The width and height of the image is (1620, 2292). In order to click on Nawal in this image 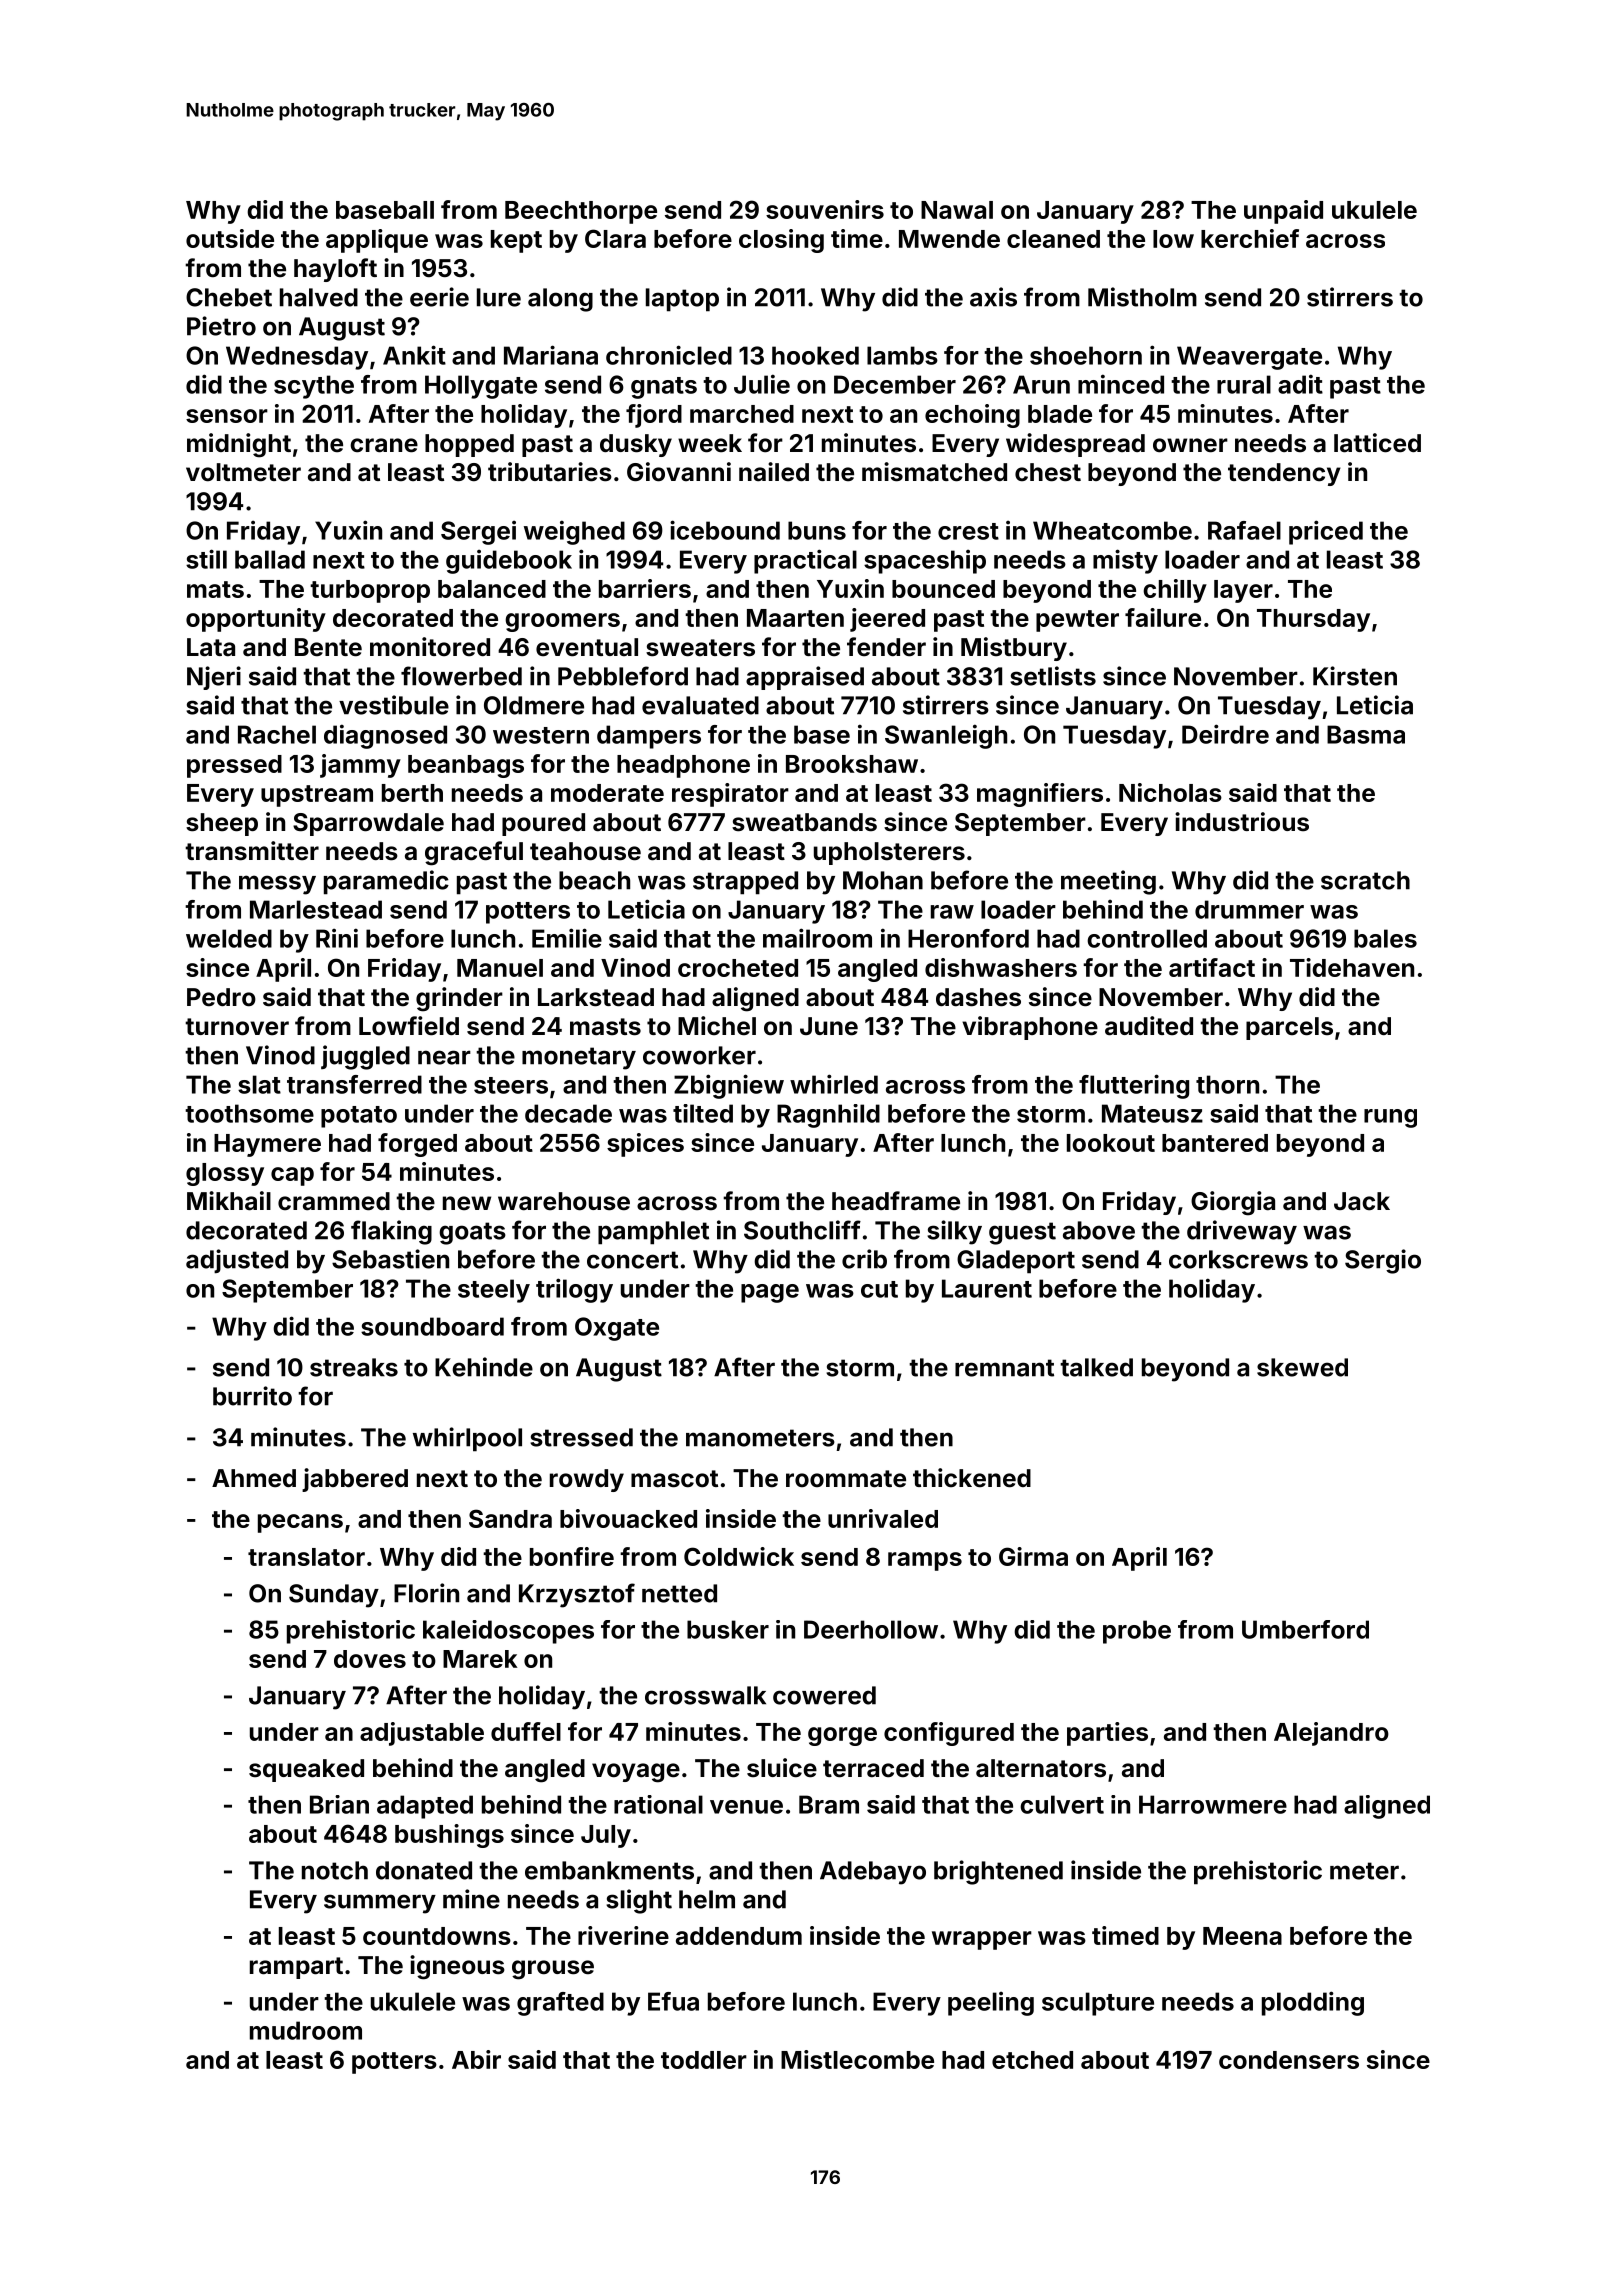, I will do `click(957, 210)`.
